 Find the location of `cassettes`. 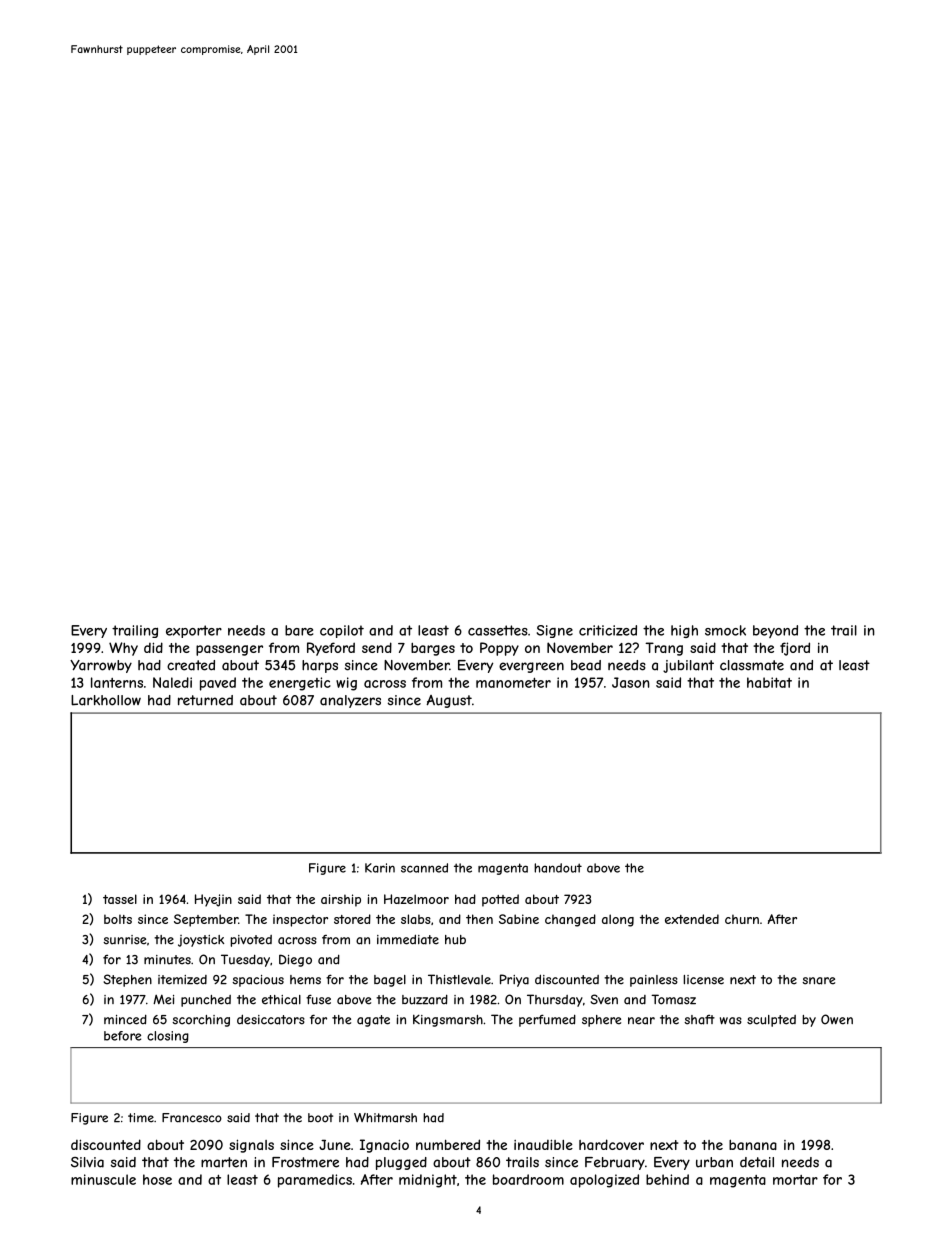

cassettes is located at coordinates (498, 630).
